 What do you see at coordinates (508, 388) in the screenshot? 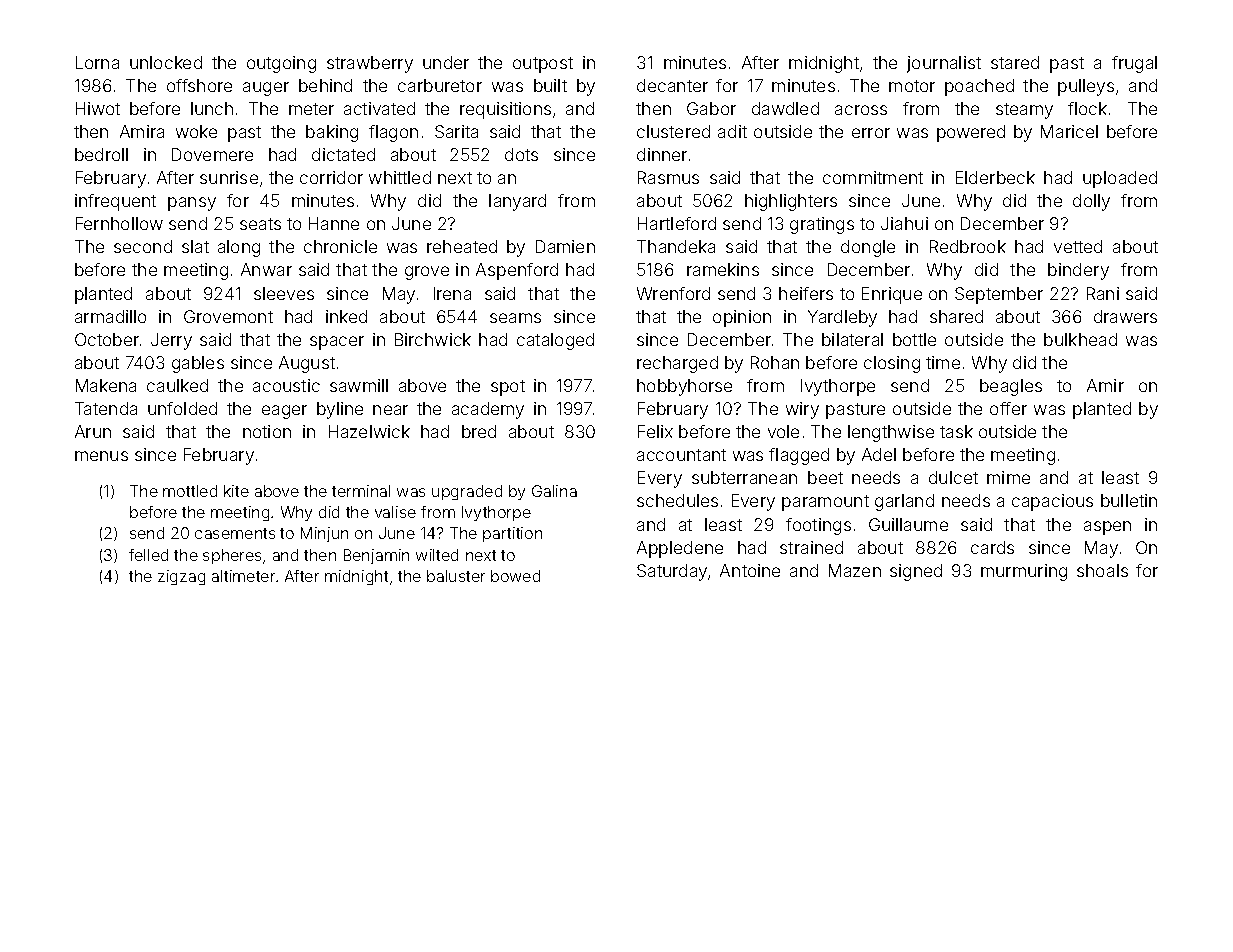
I see `spot` at bounding box center [508, 388].
